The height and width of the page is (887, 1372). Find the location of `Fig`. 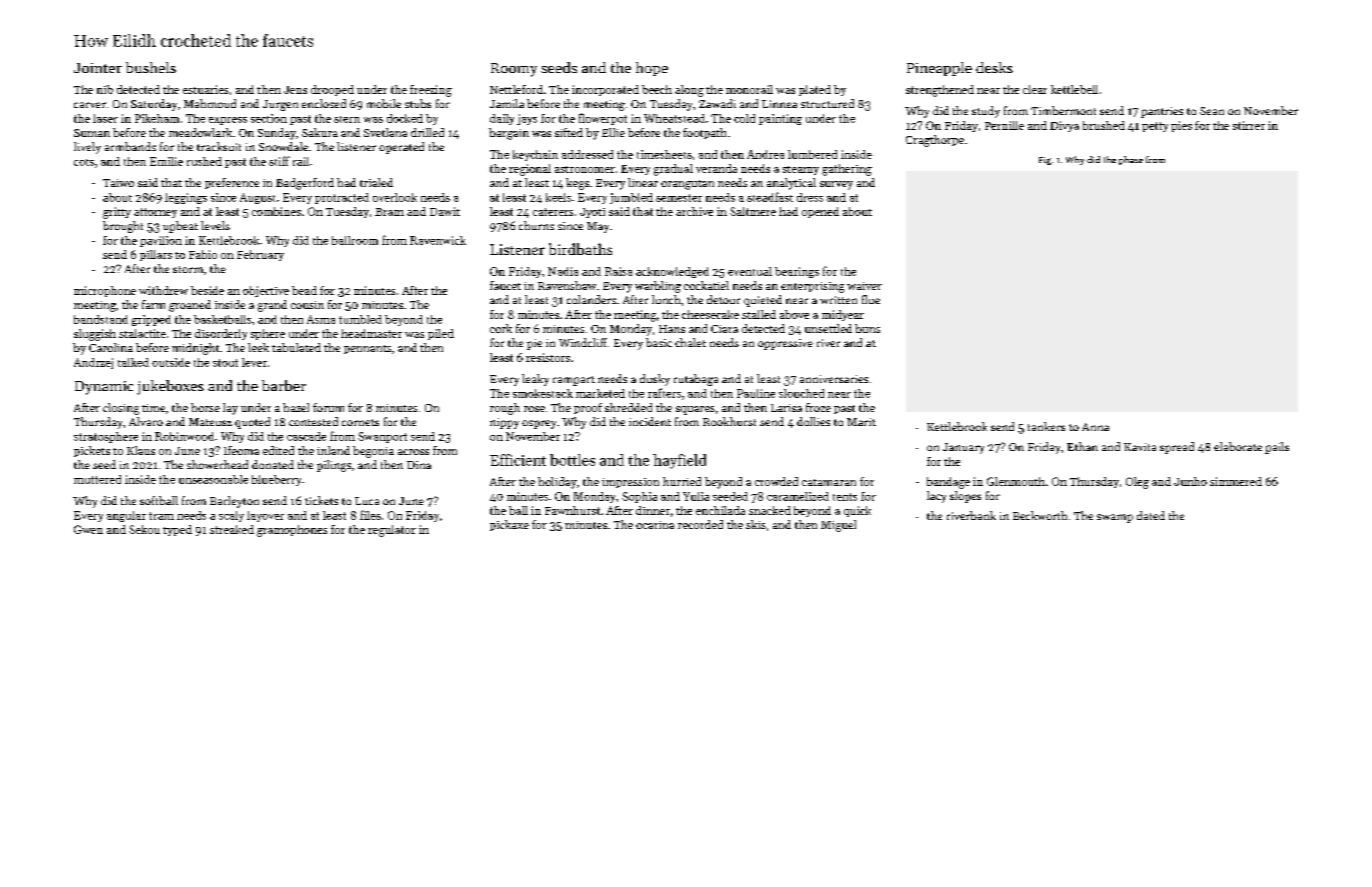

Fig is located at coordinates (1045, 161).
